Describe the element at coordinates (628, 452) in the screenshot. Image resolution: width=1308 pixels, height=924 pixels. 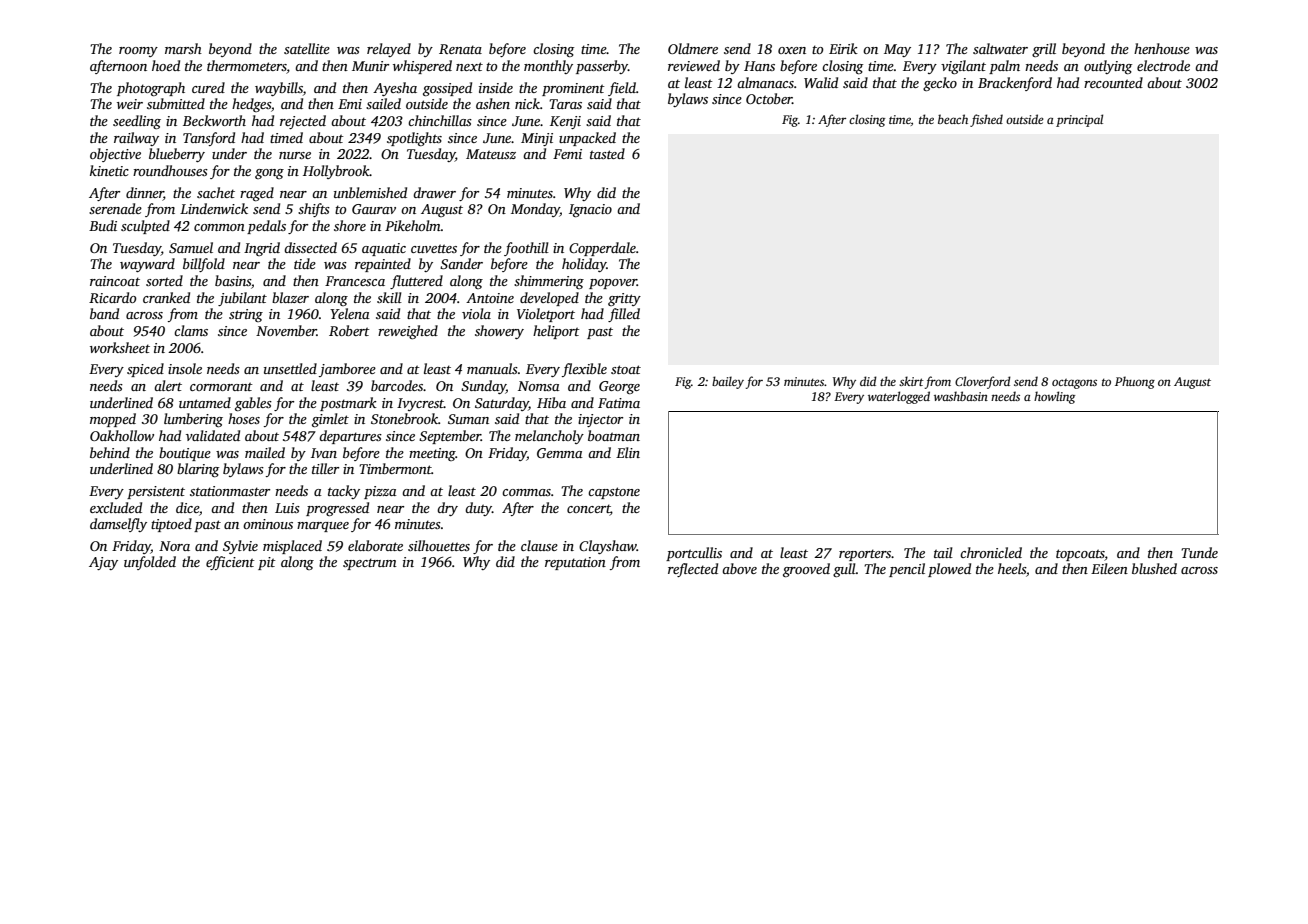
I see `Elin` at that location.
